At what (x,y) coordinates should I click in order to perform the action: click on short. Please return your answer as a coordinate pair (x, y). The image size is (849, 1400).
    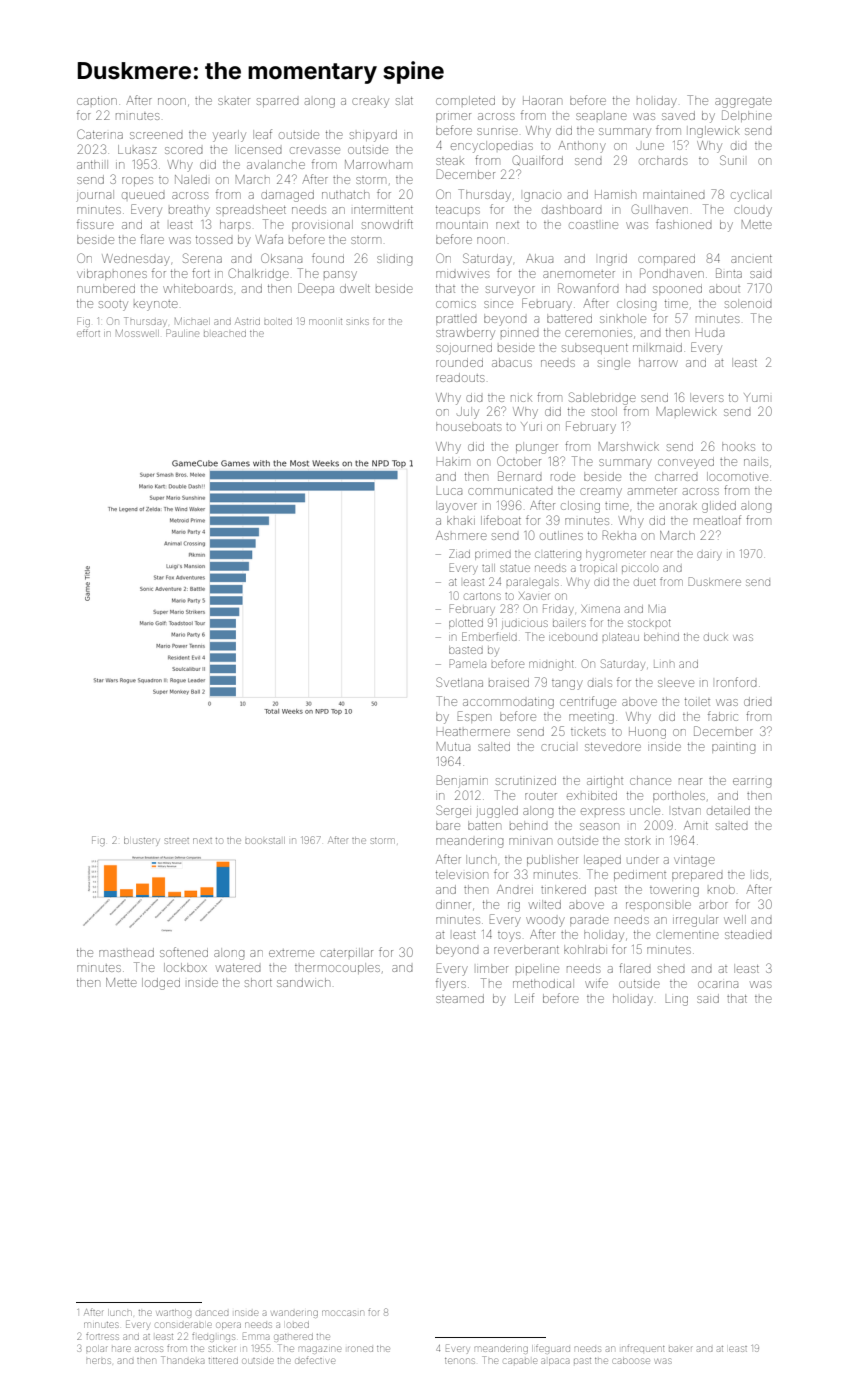
    Looking at the image, I should click on (258, 982).
